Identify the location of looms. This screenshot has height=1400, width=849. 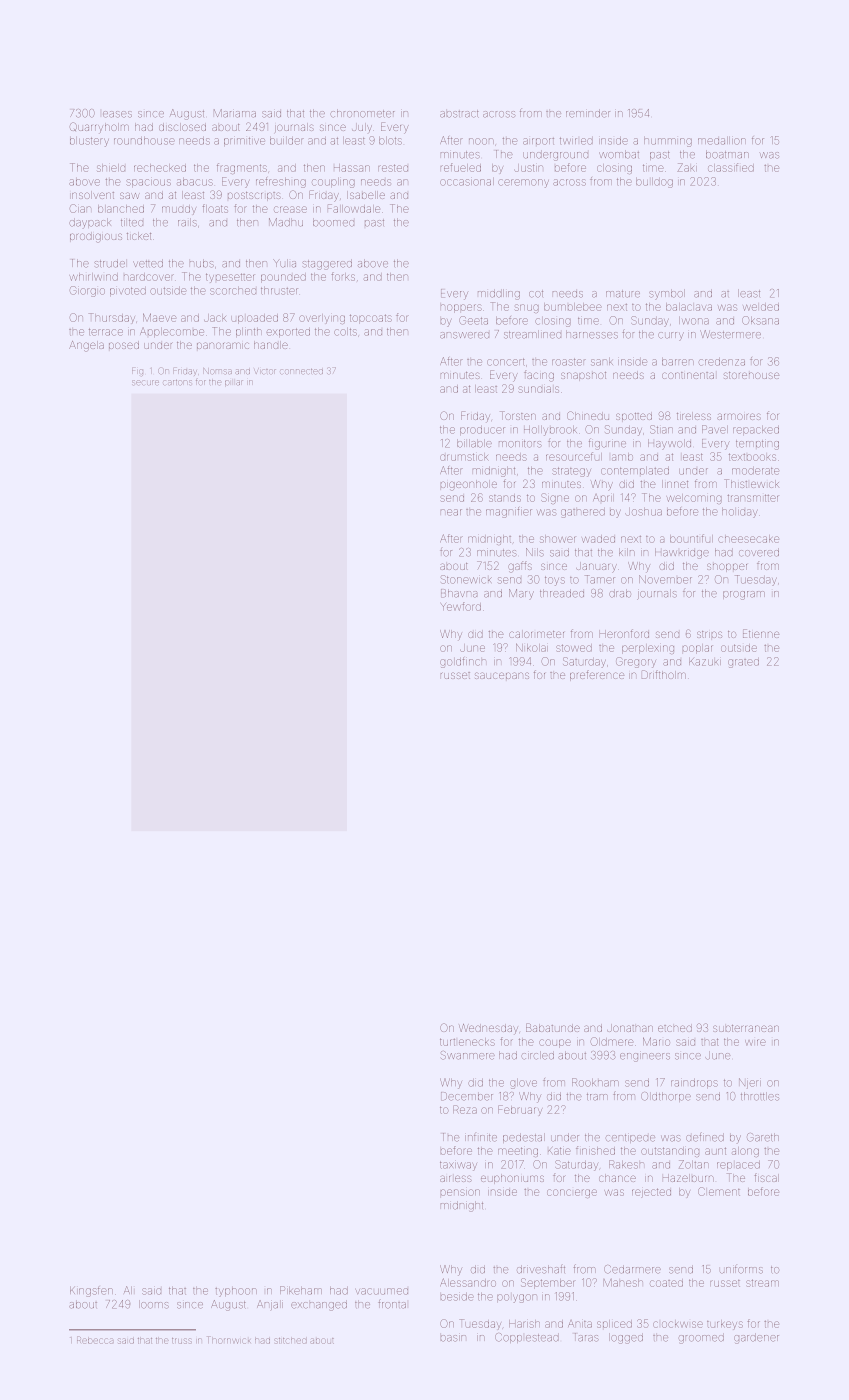
(154, 1304).
